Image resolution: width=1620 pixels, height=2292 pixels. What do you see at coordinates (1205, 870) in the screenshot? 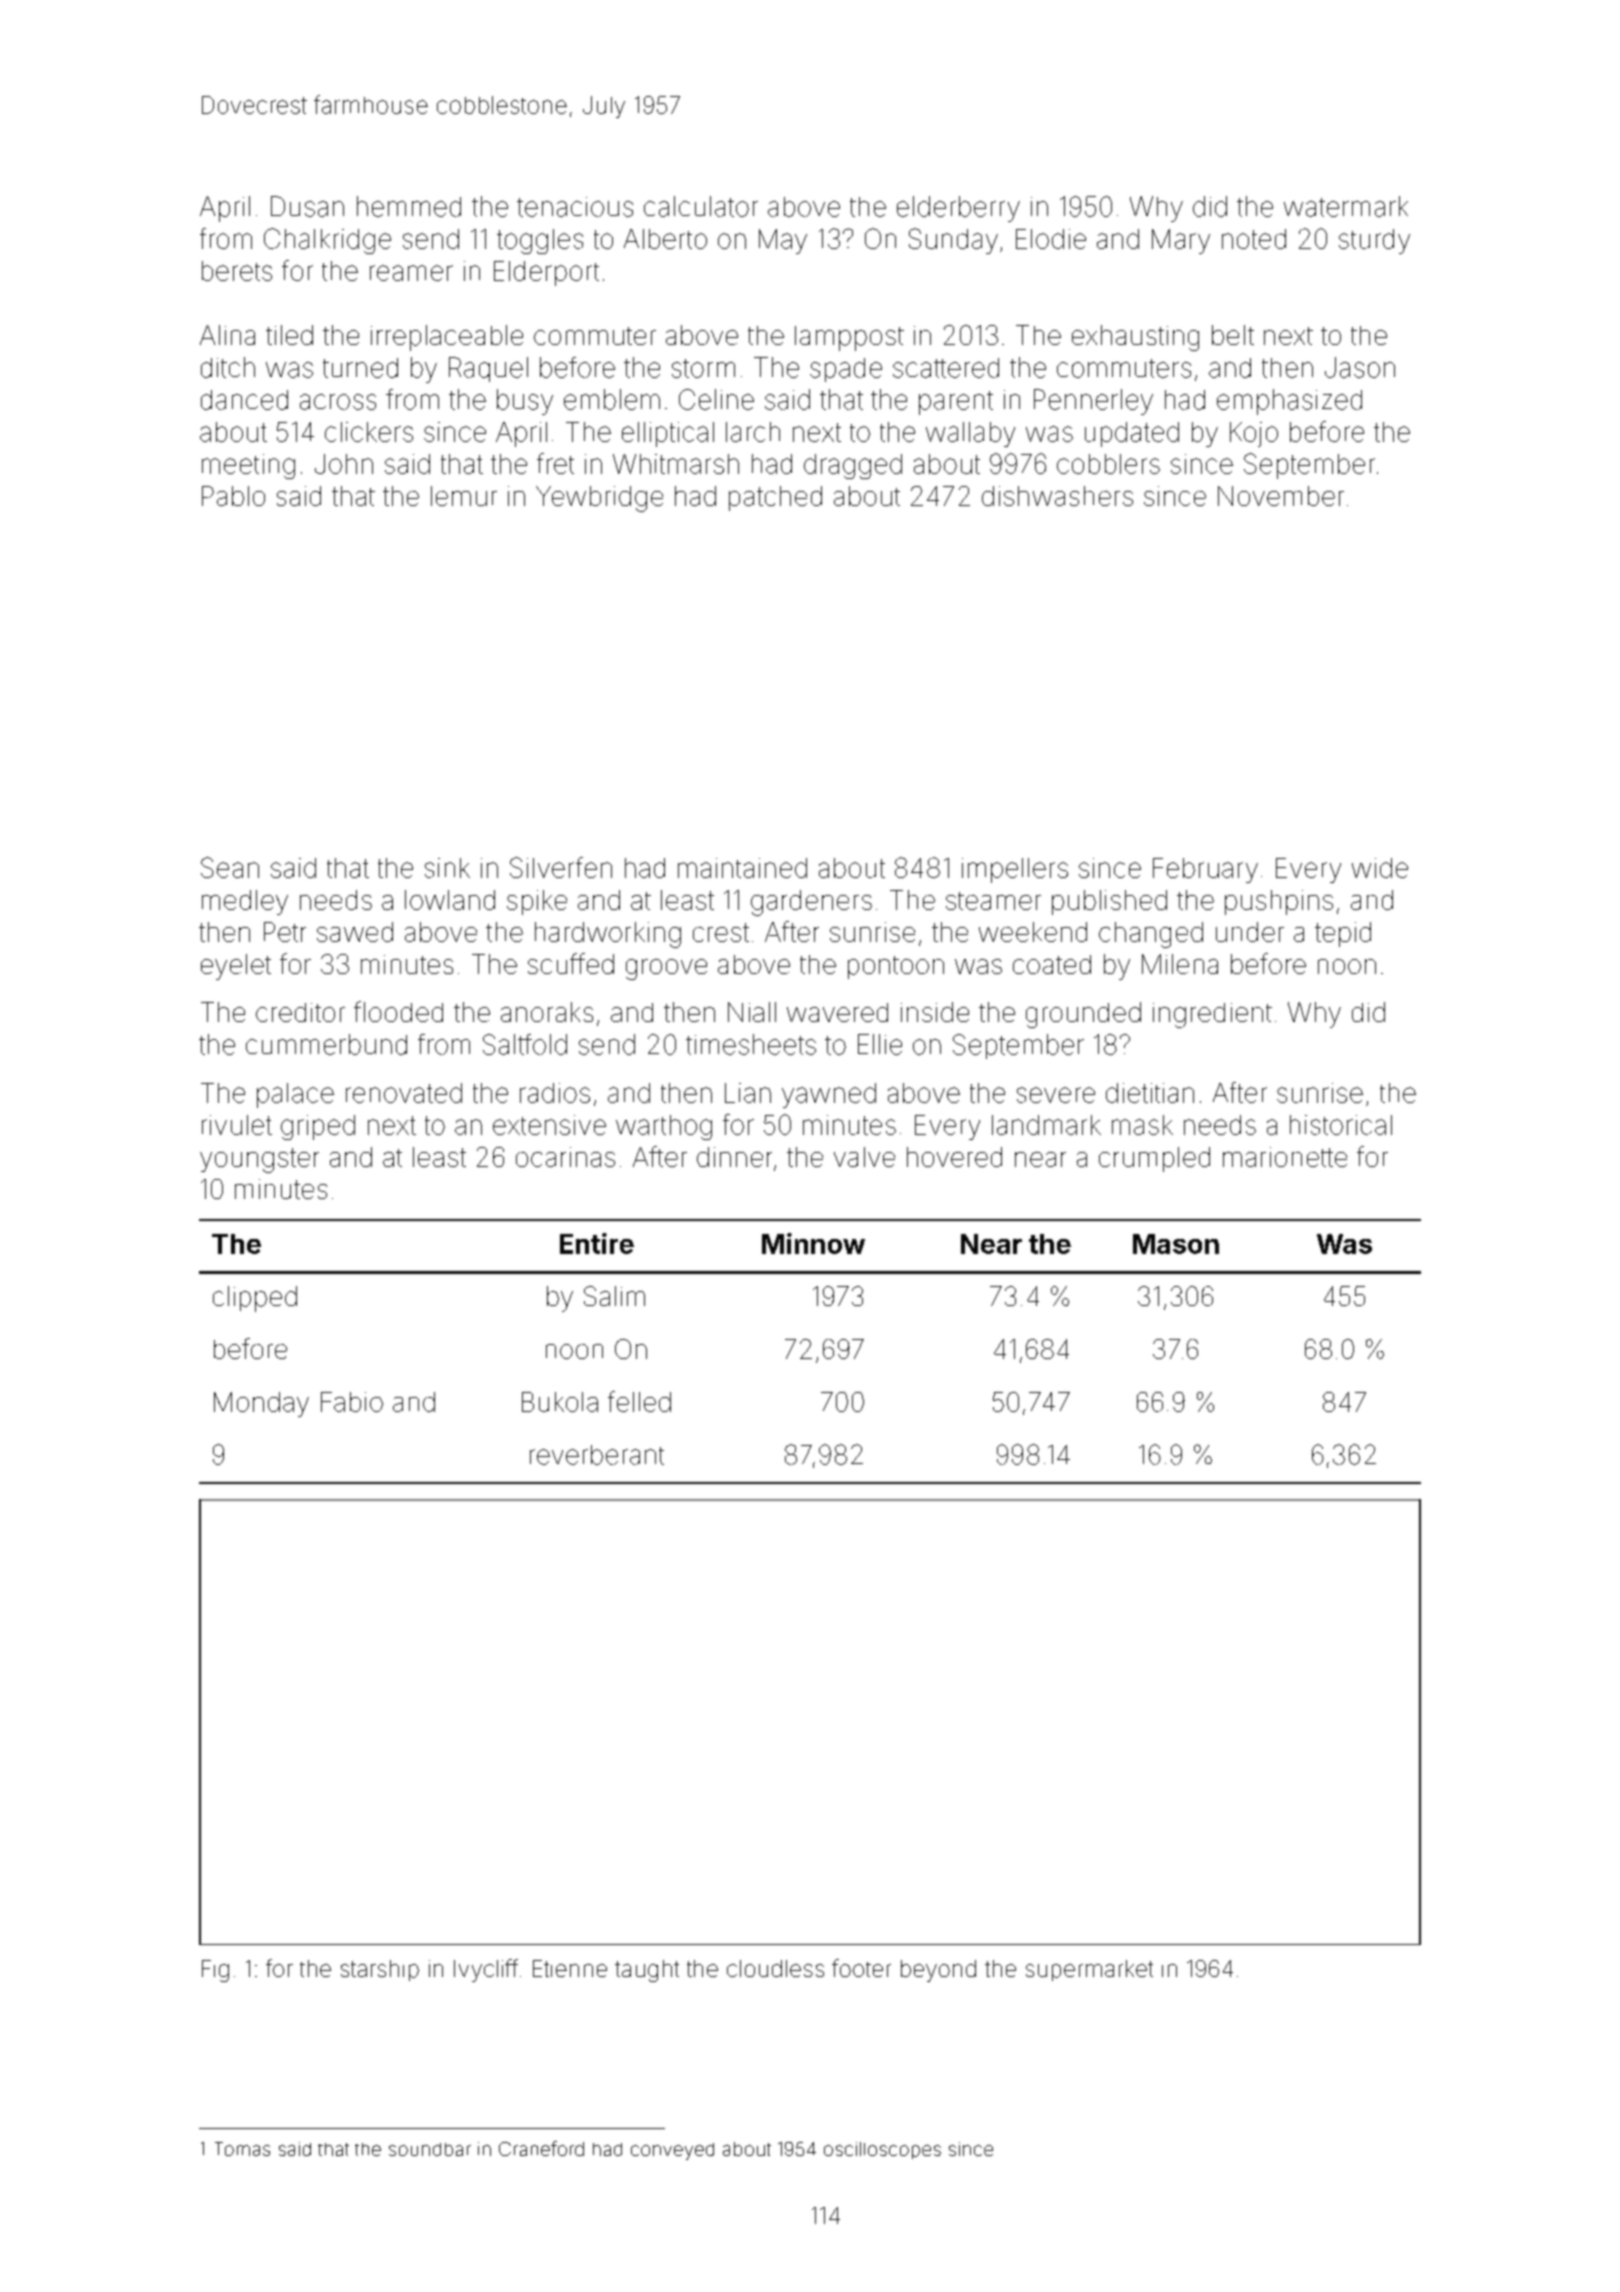
I see `February` at bounding box center [1205, 870].
